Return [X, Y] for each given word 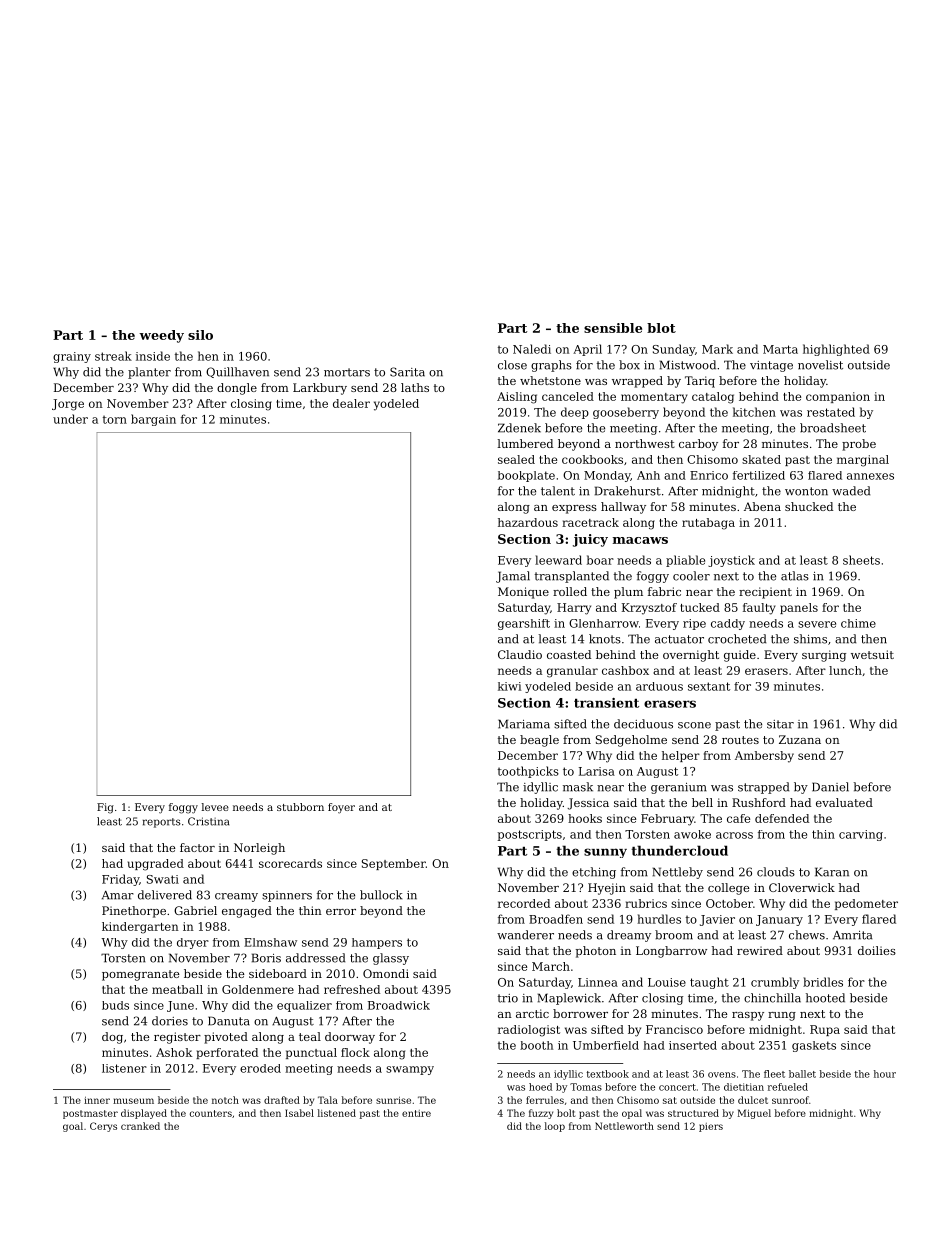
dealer [351, 403]
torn [115, 420]
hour [885, 1074]
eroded [260, 1068]
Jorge [68, 405]
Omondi [386, 973]
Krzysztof [649, 609]
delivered [165, 895]
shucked [809, 506]
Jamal [513, 577]
